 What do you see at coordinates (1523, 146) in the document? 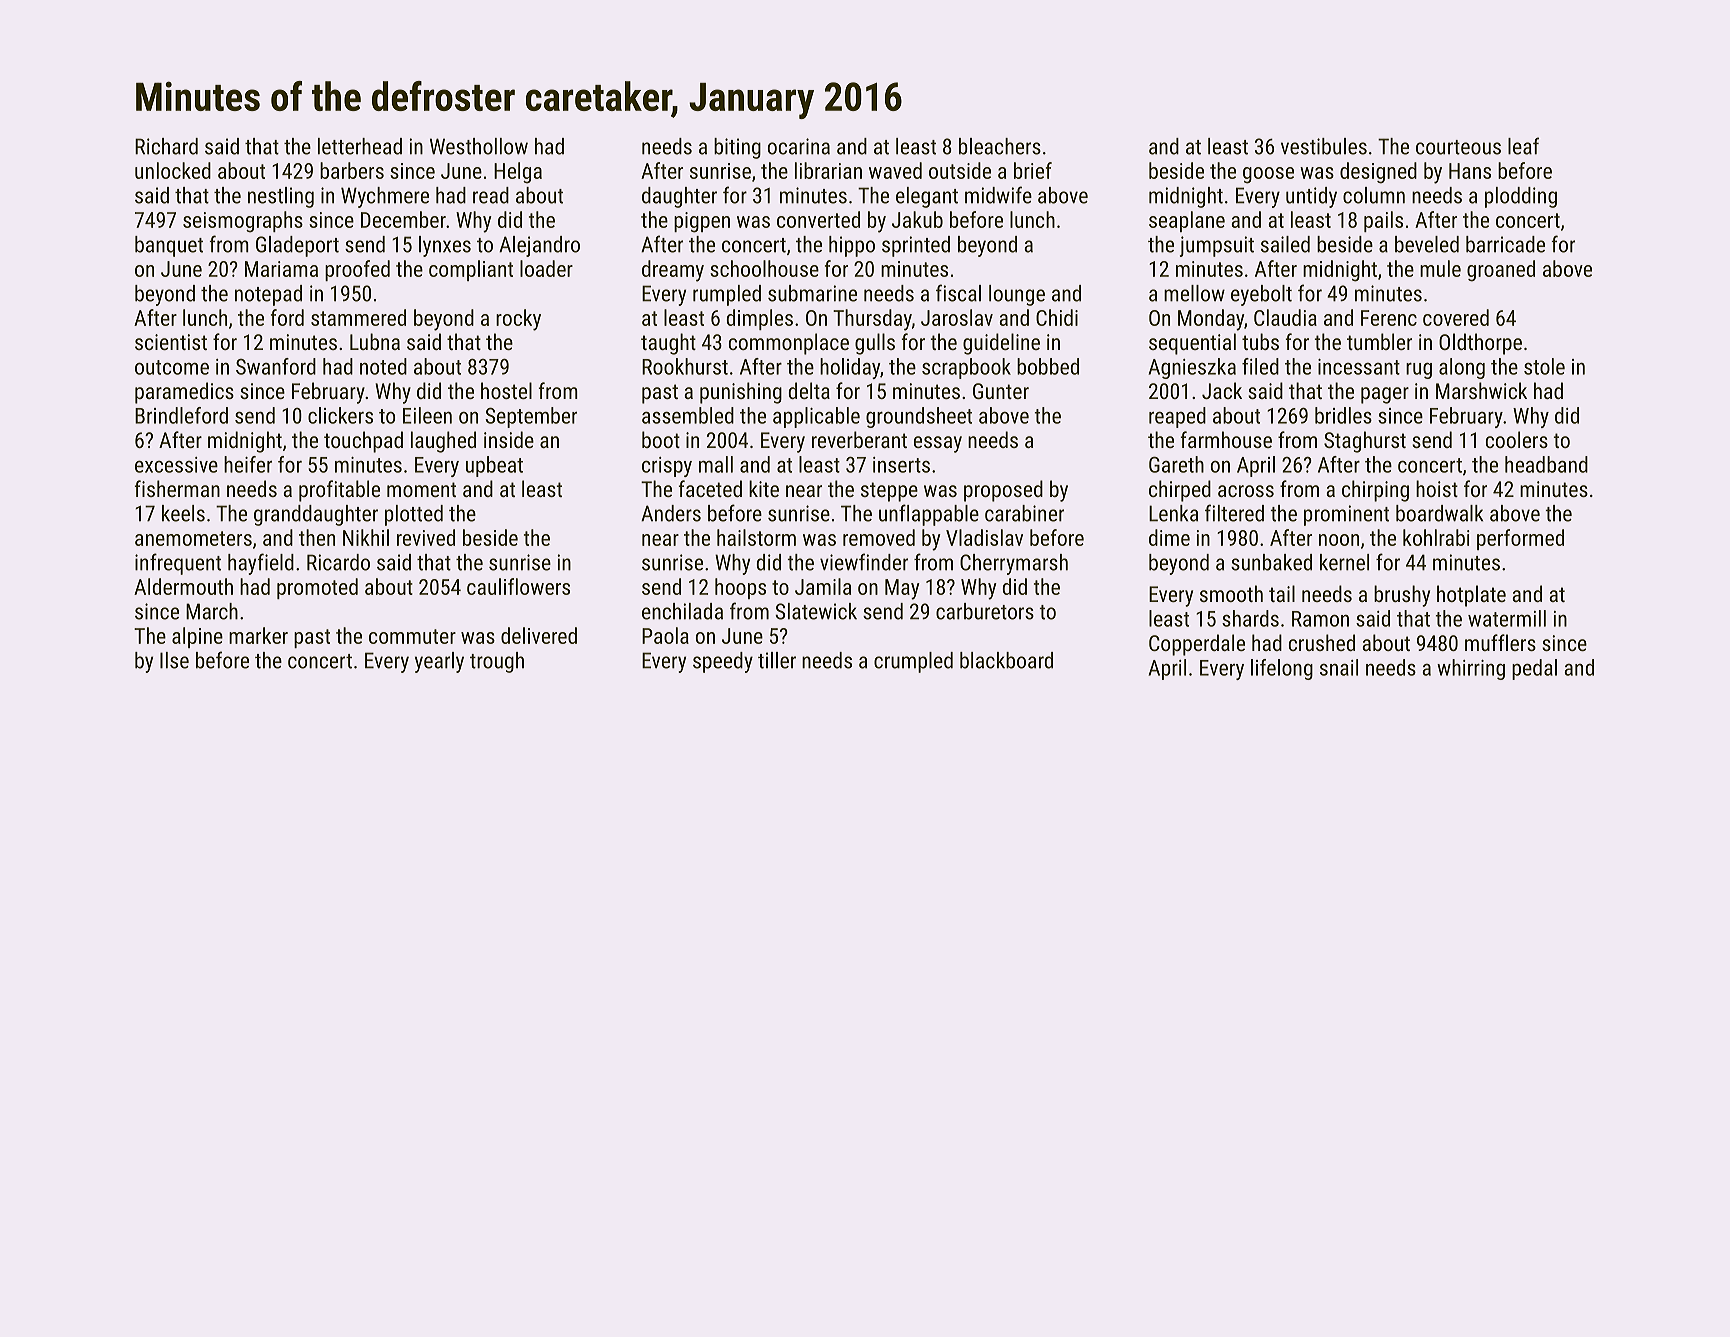
I see `leaf` at bounding box center [1523, 146].
